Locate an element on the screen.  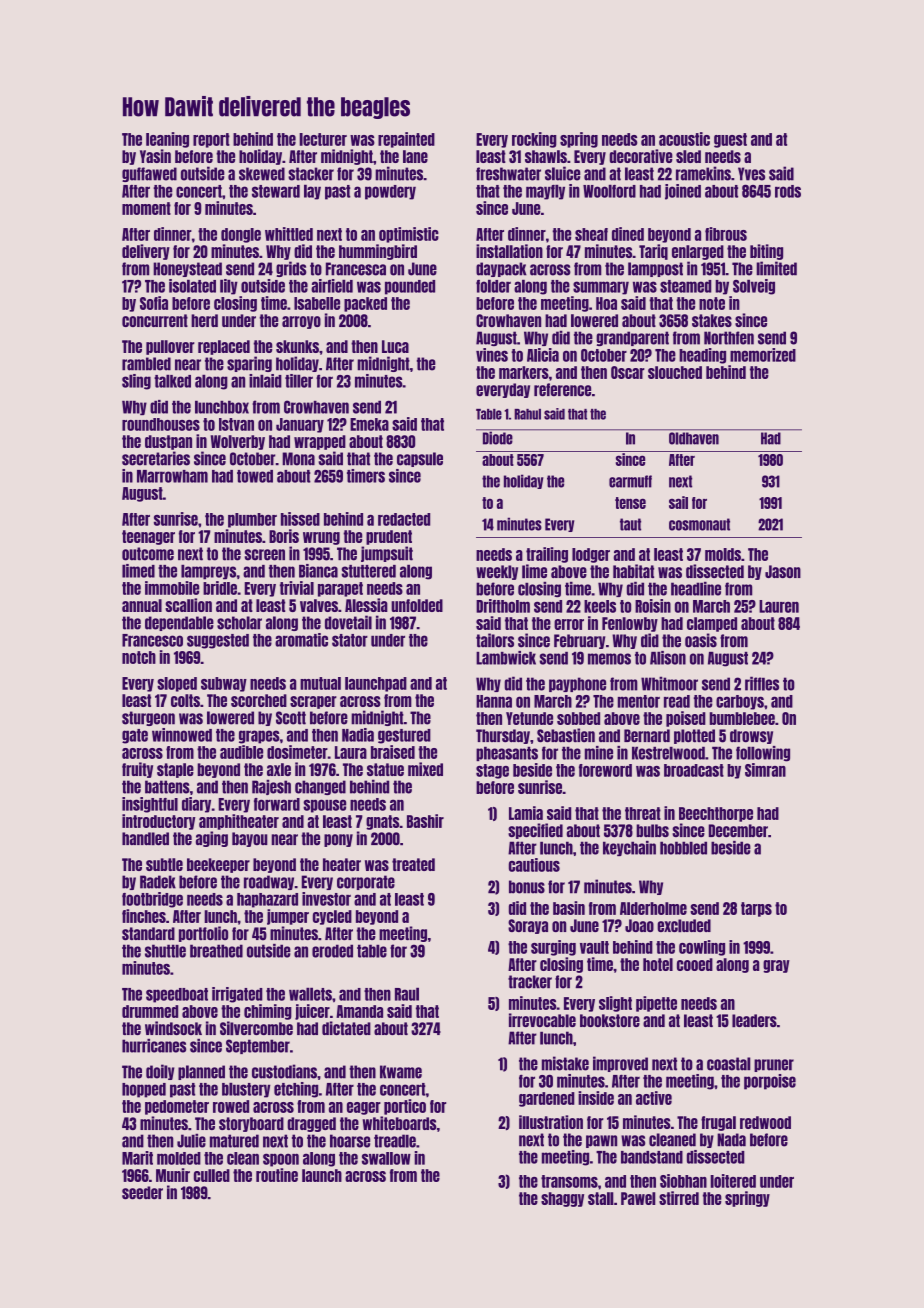
Alessia is located at coordinates (366, 605).
